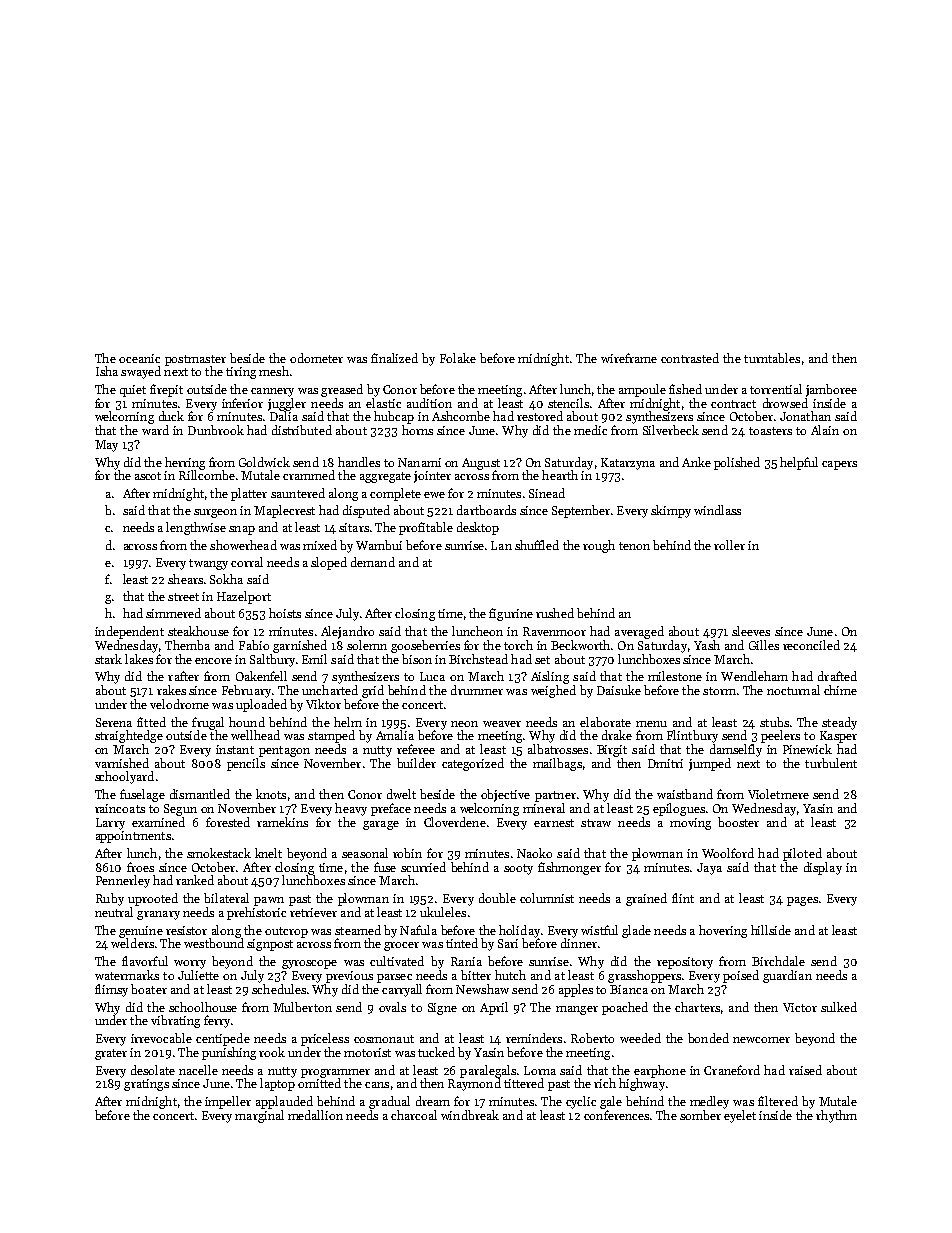 Image resolution: width=952 pixels, height=1233 pixels. Describe the element at coordinates (458, 358) in the image. I see `Folake` at that location.
